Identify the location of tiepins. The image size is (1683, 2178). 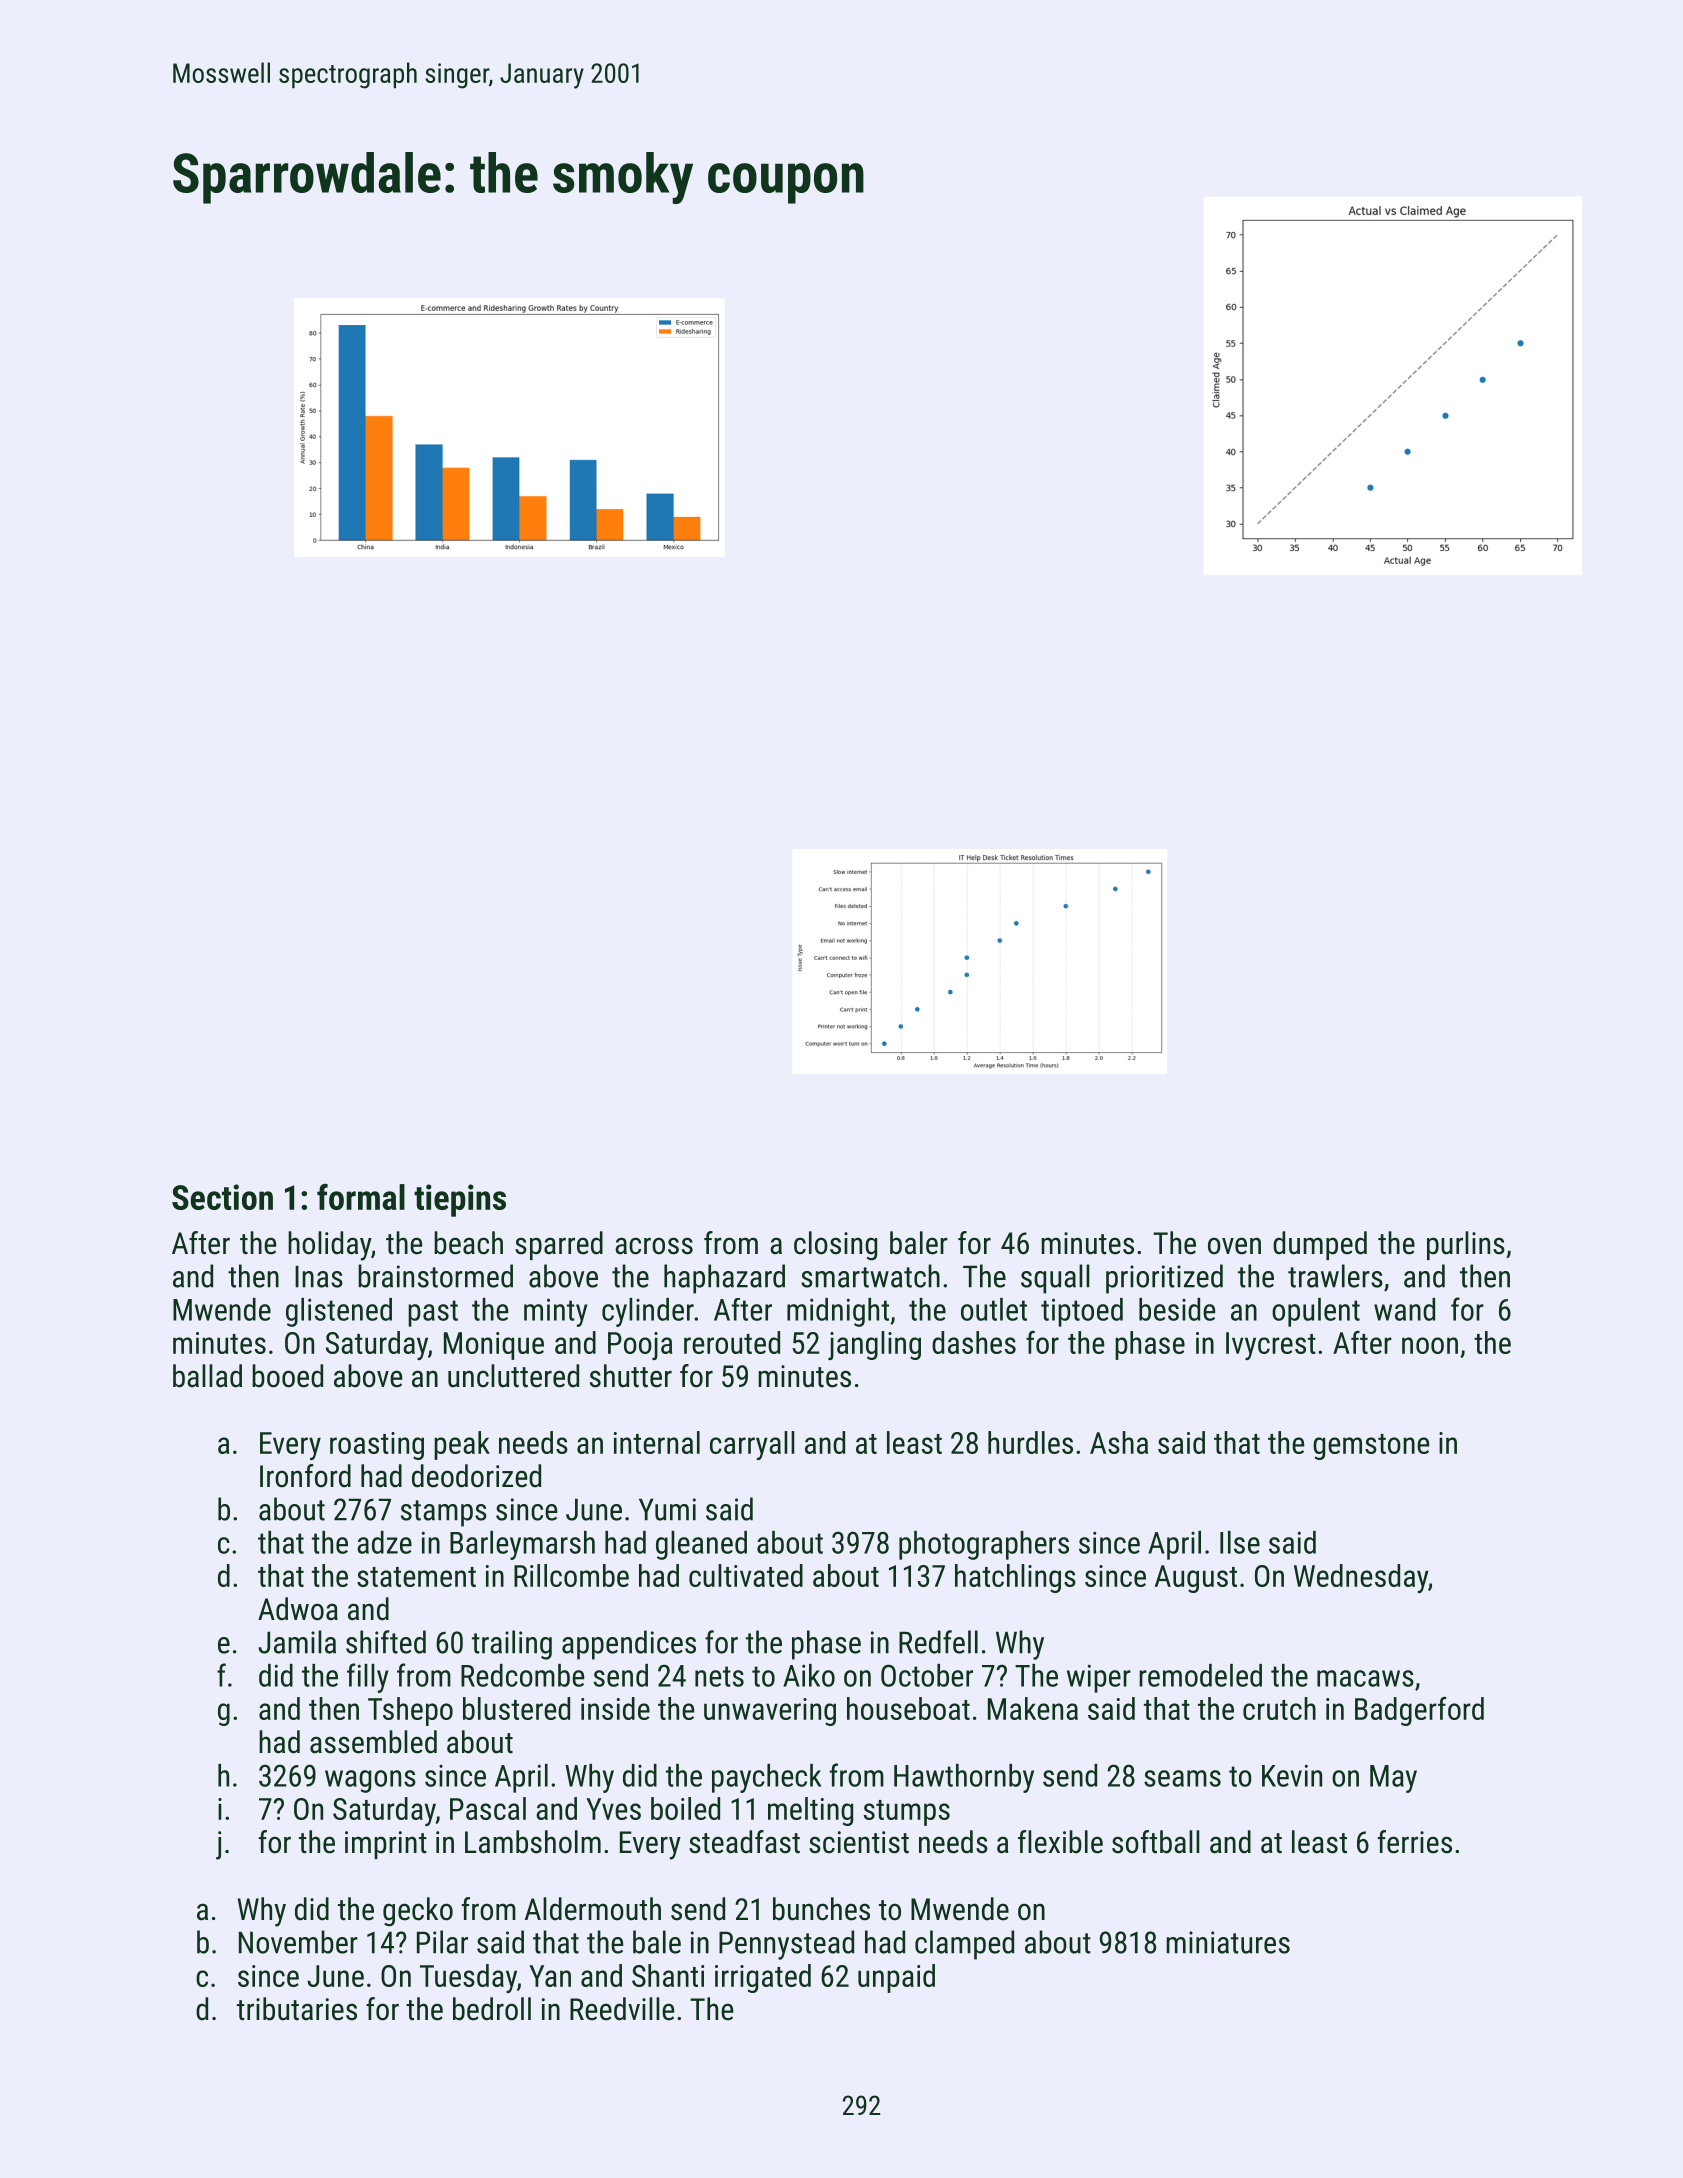
(460, 1200).
